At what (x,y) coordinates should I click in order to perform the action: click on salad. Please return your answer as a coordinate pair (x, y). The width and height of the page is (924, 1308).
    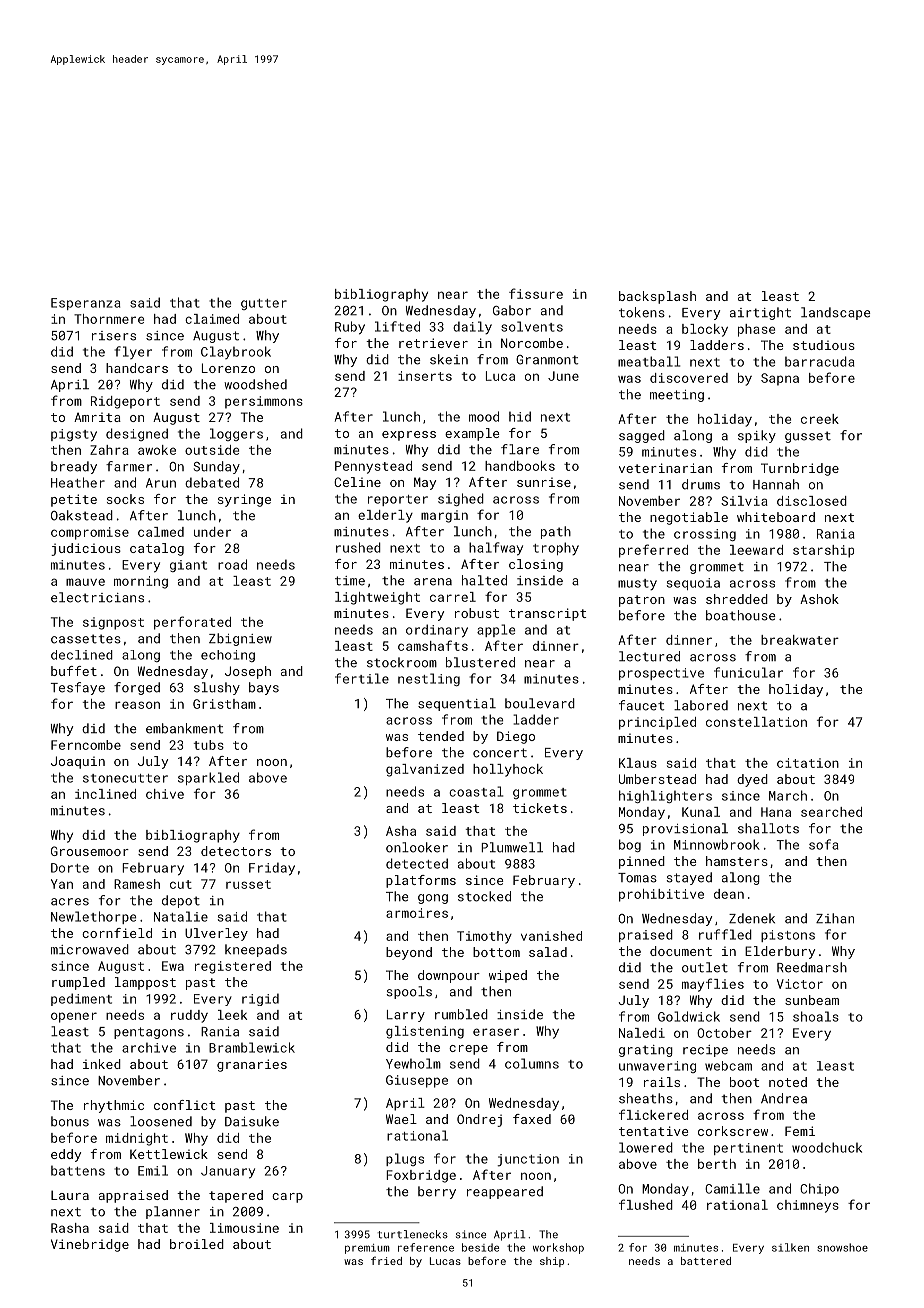
    Looking at the image, I should click on (548, 952).
